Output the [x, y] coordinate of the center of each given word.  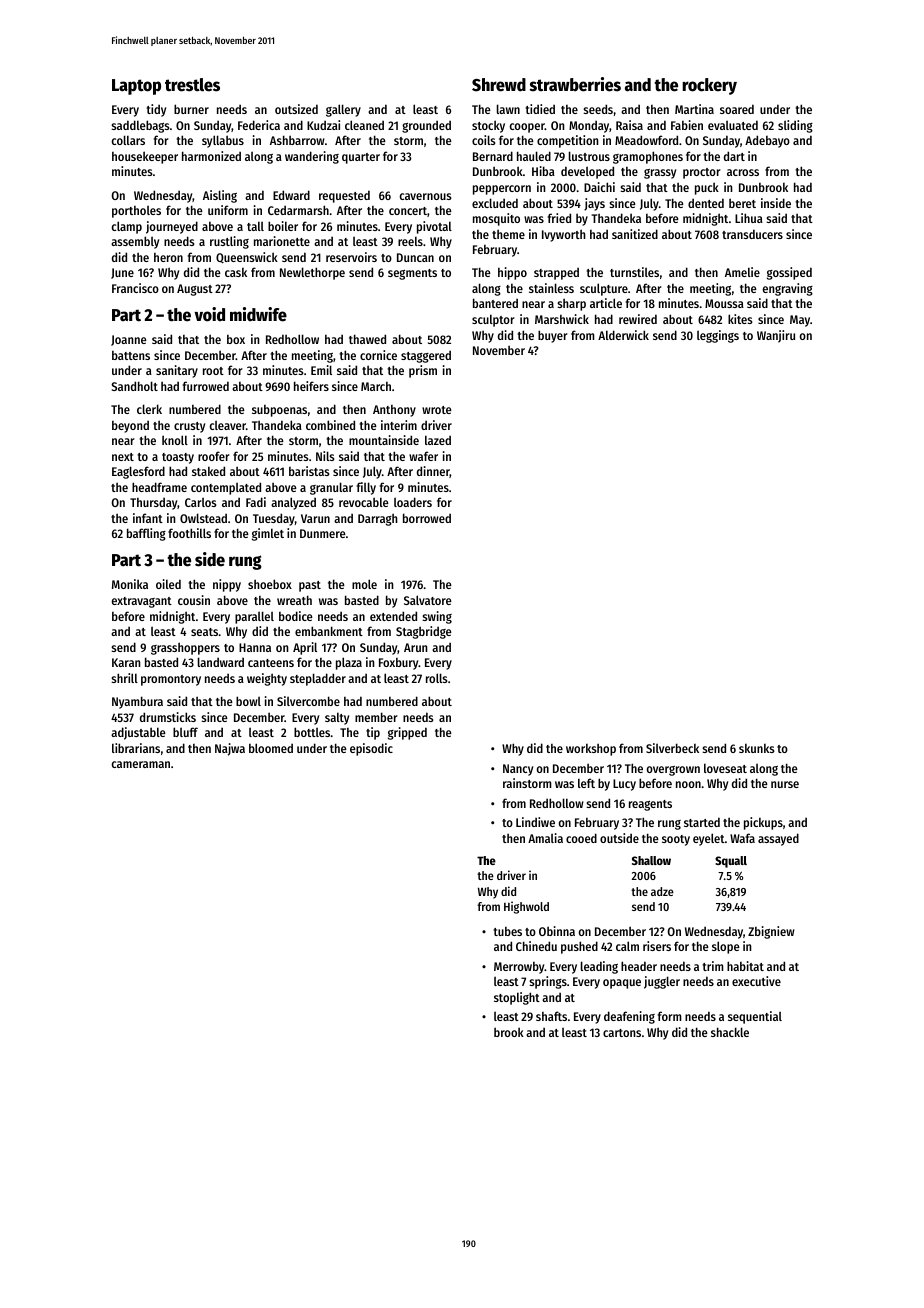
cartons [622, 1033]
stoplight [517, 998]
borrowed [427, 518]
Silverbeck [672, 748]
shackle [730, 1032]
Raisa [629, 125]
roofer [214, 456]
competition [568, 141]
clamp [126, 227]
